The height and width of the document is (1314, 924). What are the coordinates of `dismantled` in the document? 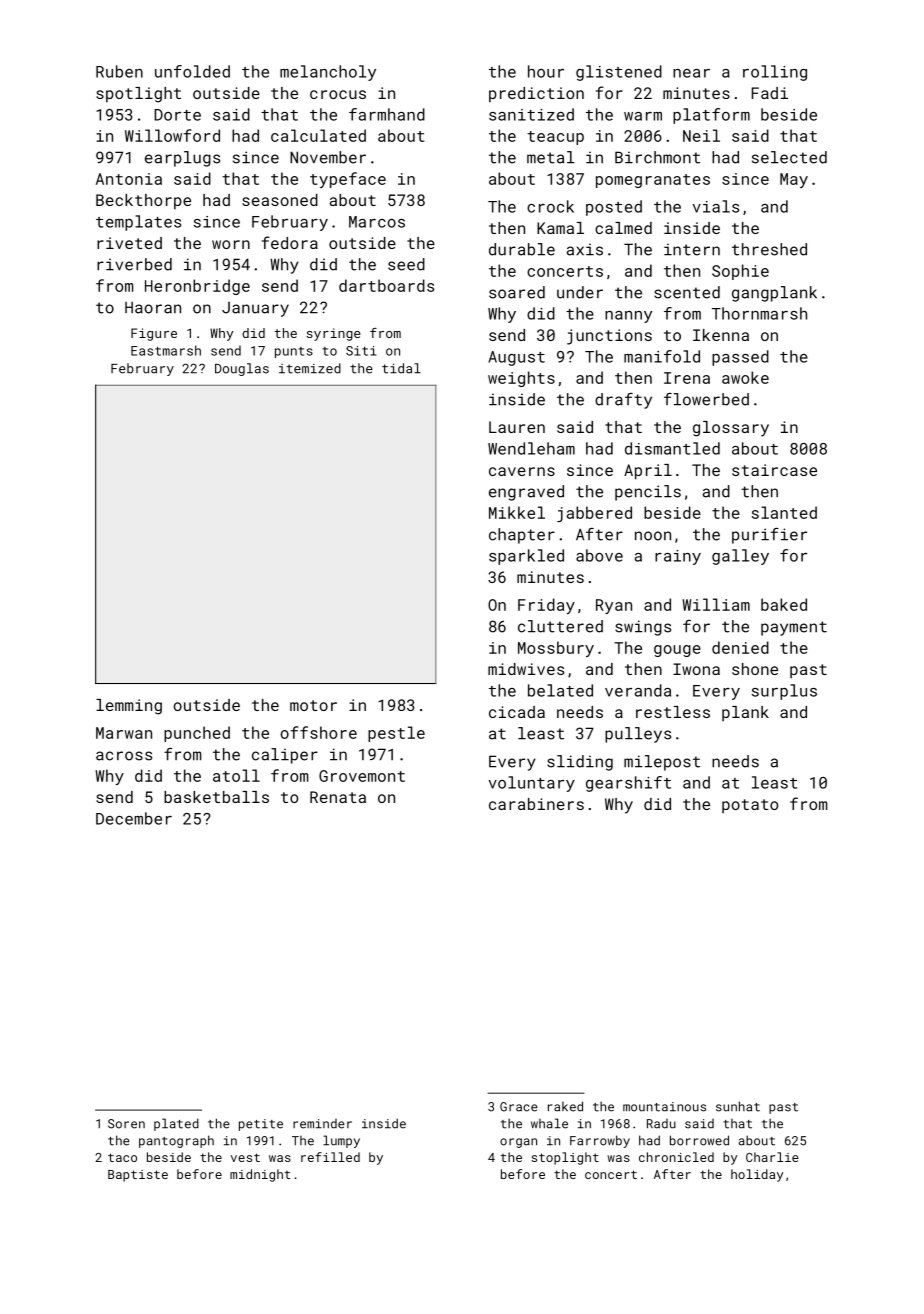 It's located at (672, 448).
